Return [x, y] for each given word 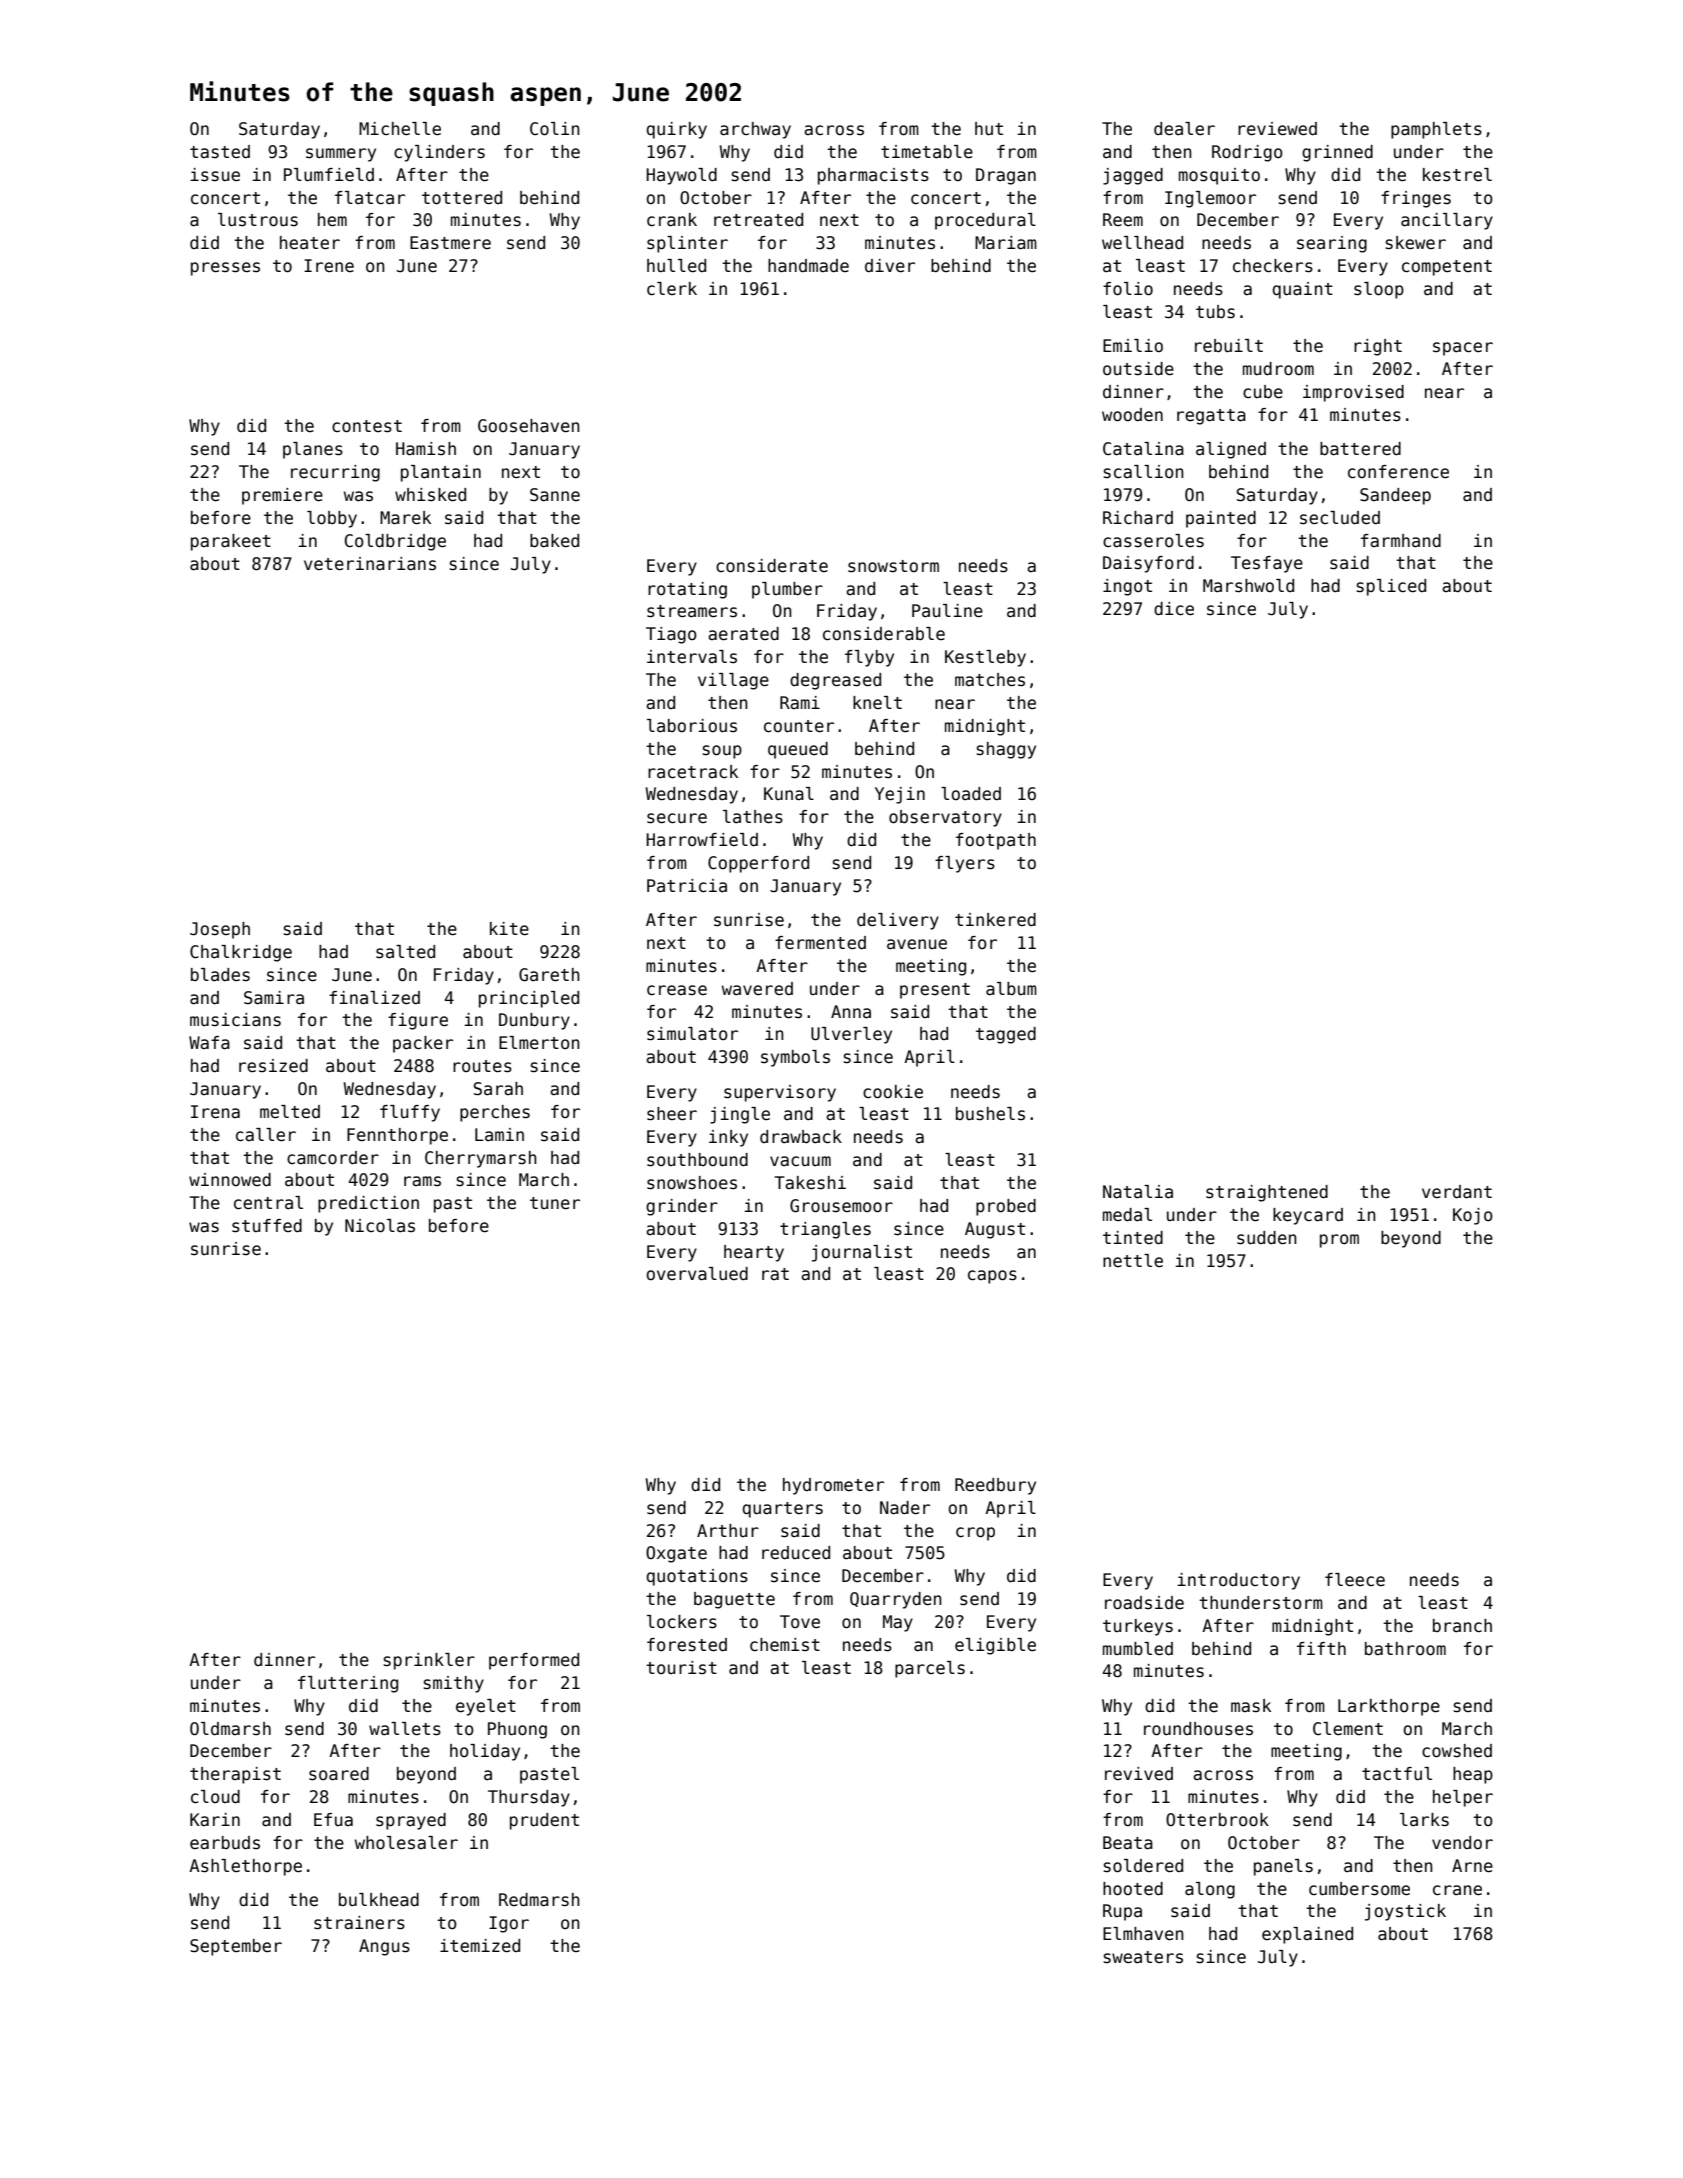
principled [529, 999]
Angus [384, 1947]
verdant [1457, 1192]
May [898, 1623]
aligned [1231, 450]
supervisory [780, 1093]
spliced [1391, 587]
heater [310, 243]
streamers [692, 611]
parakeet [231, 542]
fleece [1355, 1580]
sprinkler [429, 1661]
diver [890, 266]
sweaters [1143, 1957]
